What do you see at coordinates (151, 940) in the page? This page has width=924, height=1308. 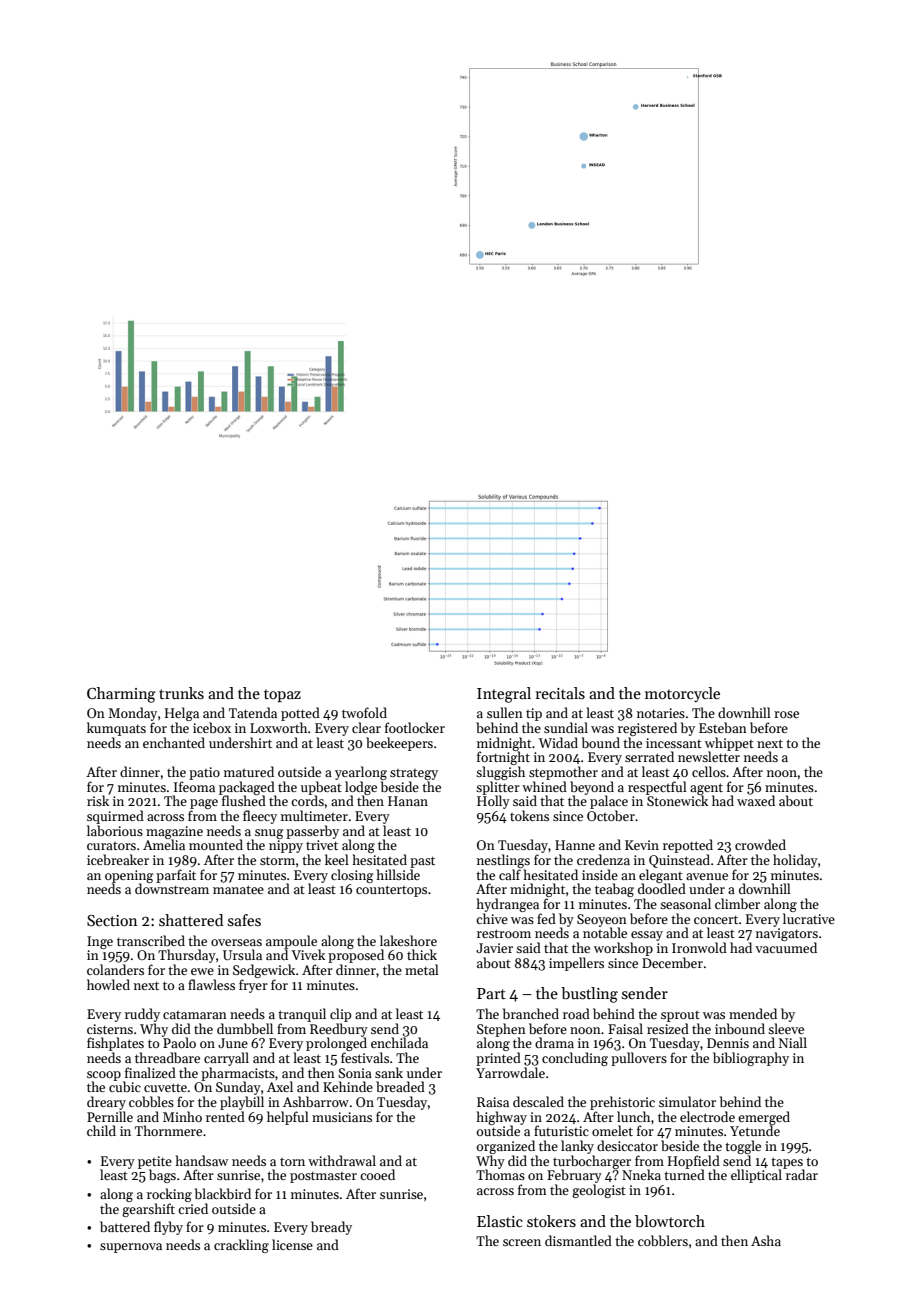 I see `transcribed` at bounding box center [151, 940].
